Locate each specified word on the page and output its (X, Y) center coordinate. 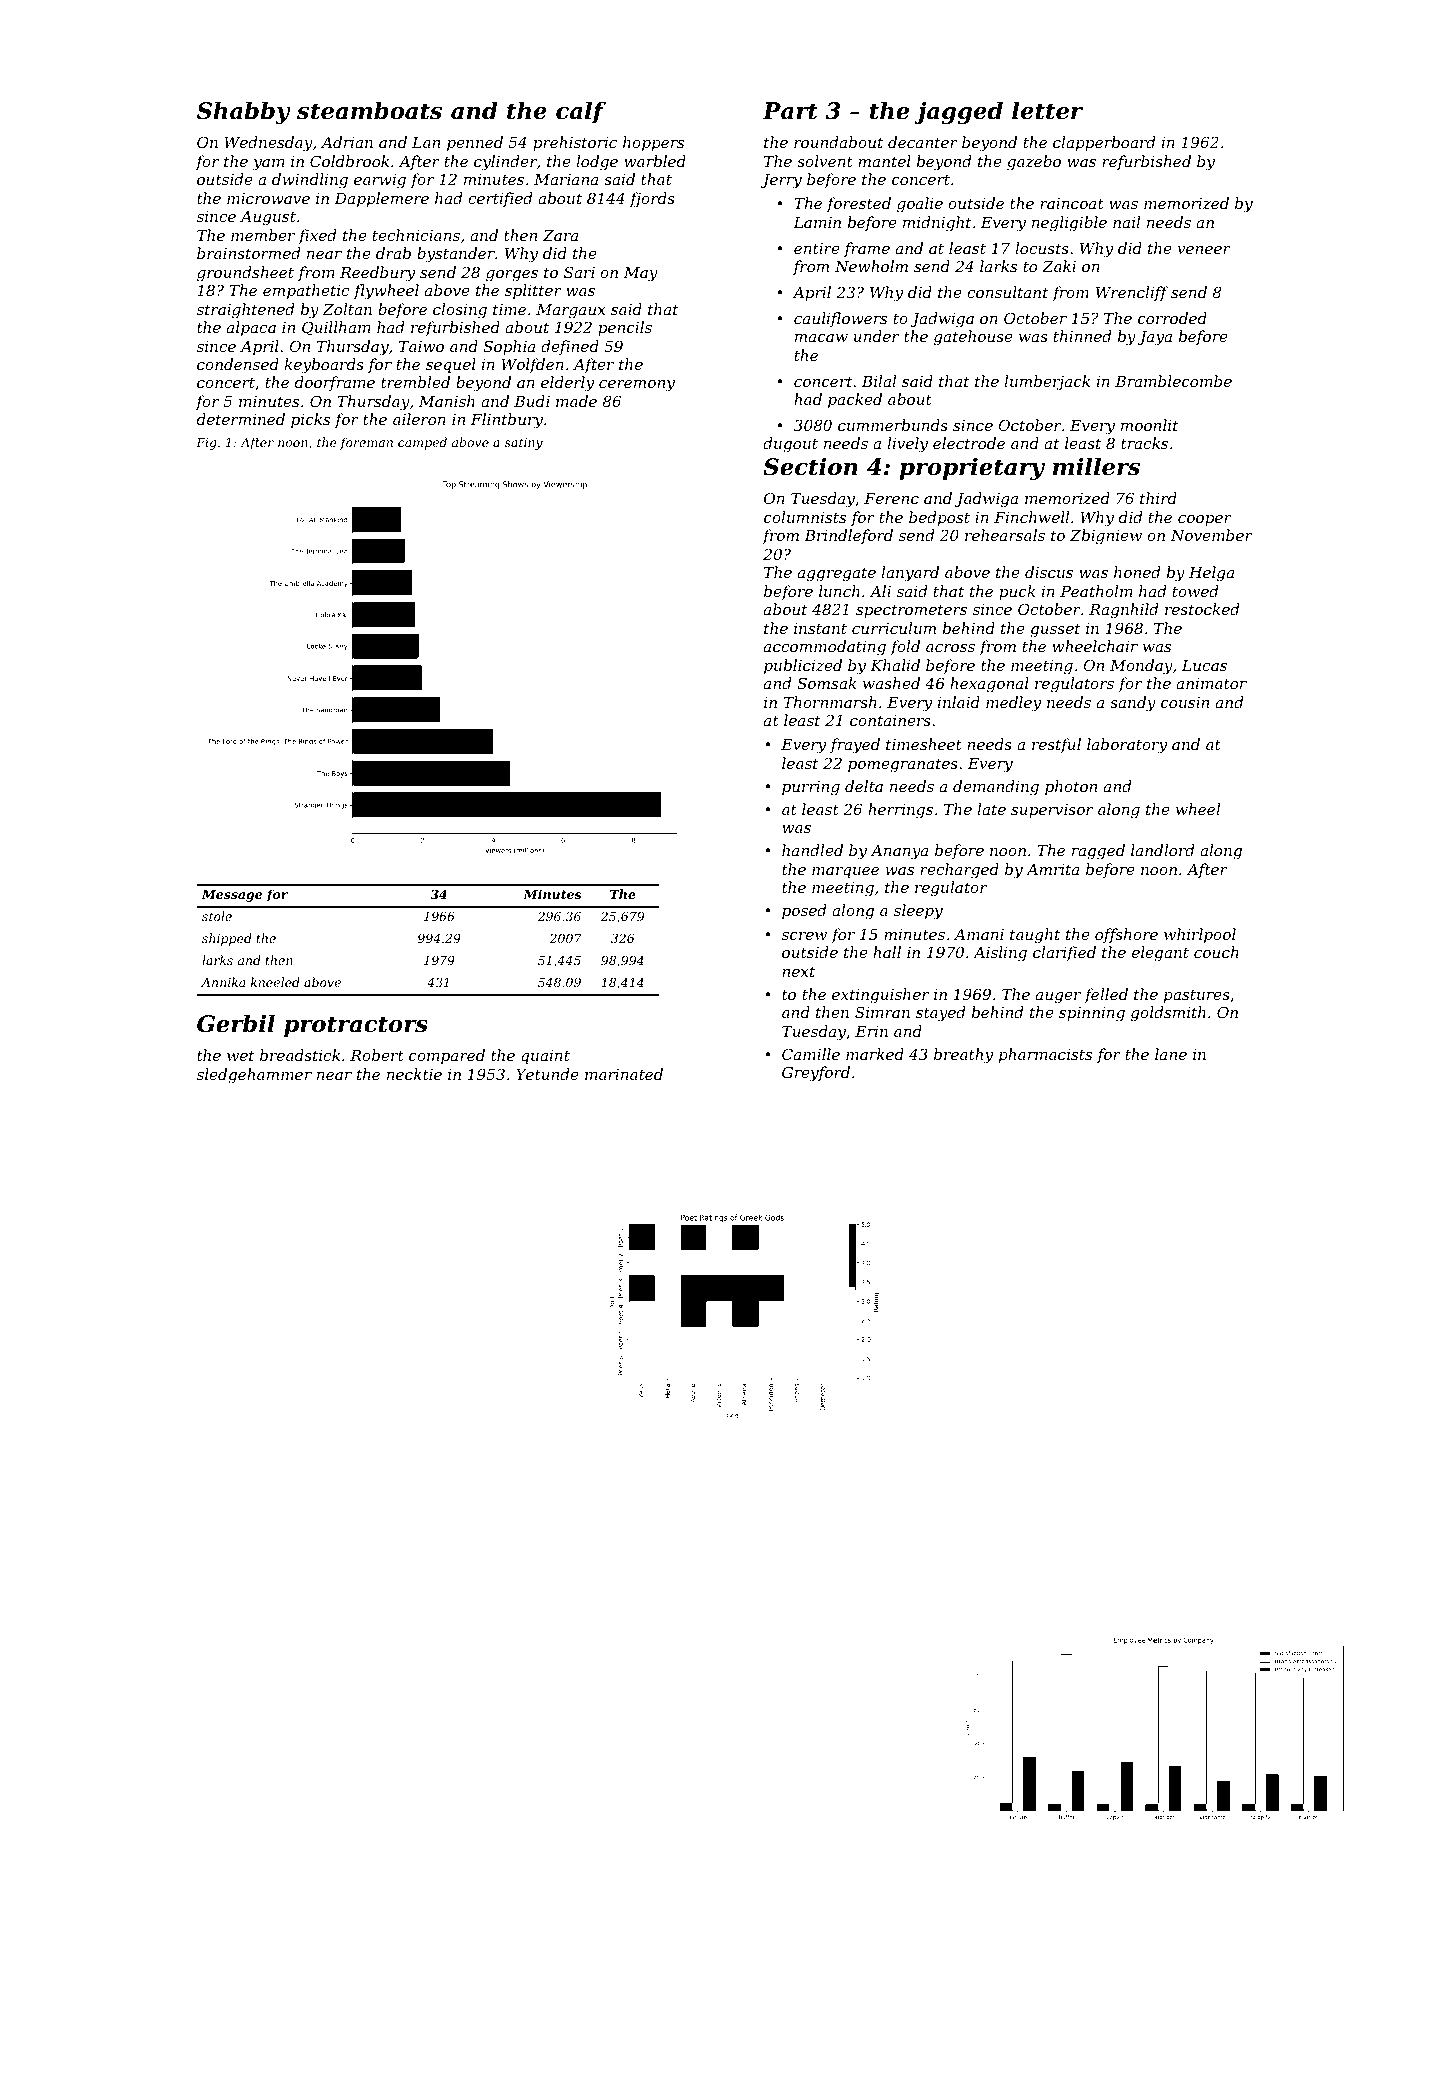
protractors (356, 1026)
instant (820, 628)
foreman (366, 443)
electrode (969, 443)
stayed (940, 1014)
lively (907, 445)
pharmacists (1045, 1055)
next (798, 971)
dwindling (310, 181)
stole (217, 916)
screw (804, 936)
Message (232, 896)
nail (1126, 222)
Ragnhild (1123, 611)
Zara (560, 235)
